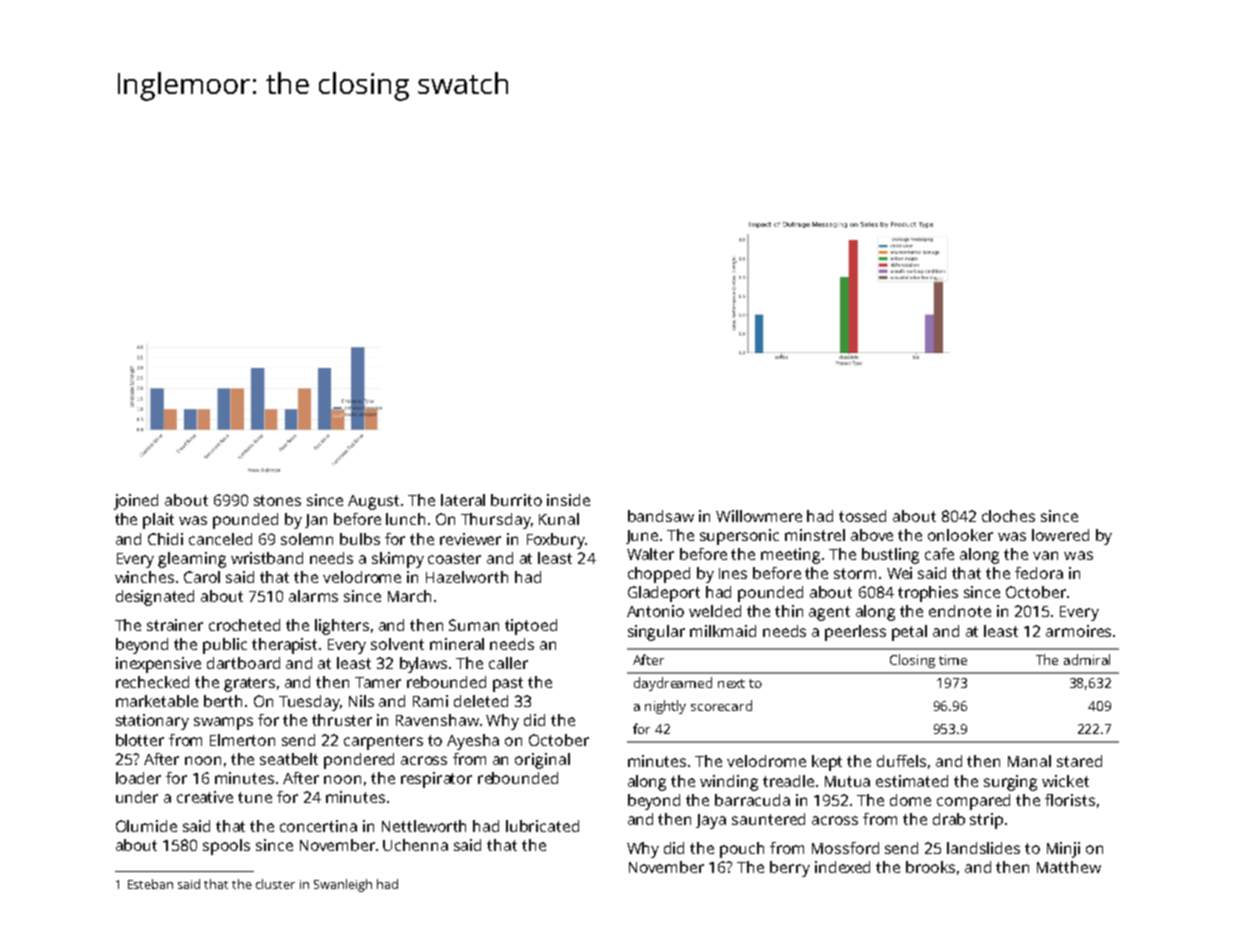 The width and height of the image is (1233, 952). Describe the element at coordinates (474, 625) in the image. I see `Suman` at that location.
